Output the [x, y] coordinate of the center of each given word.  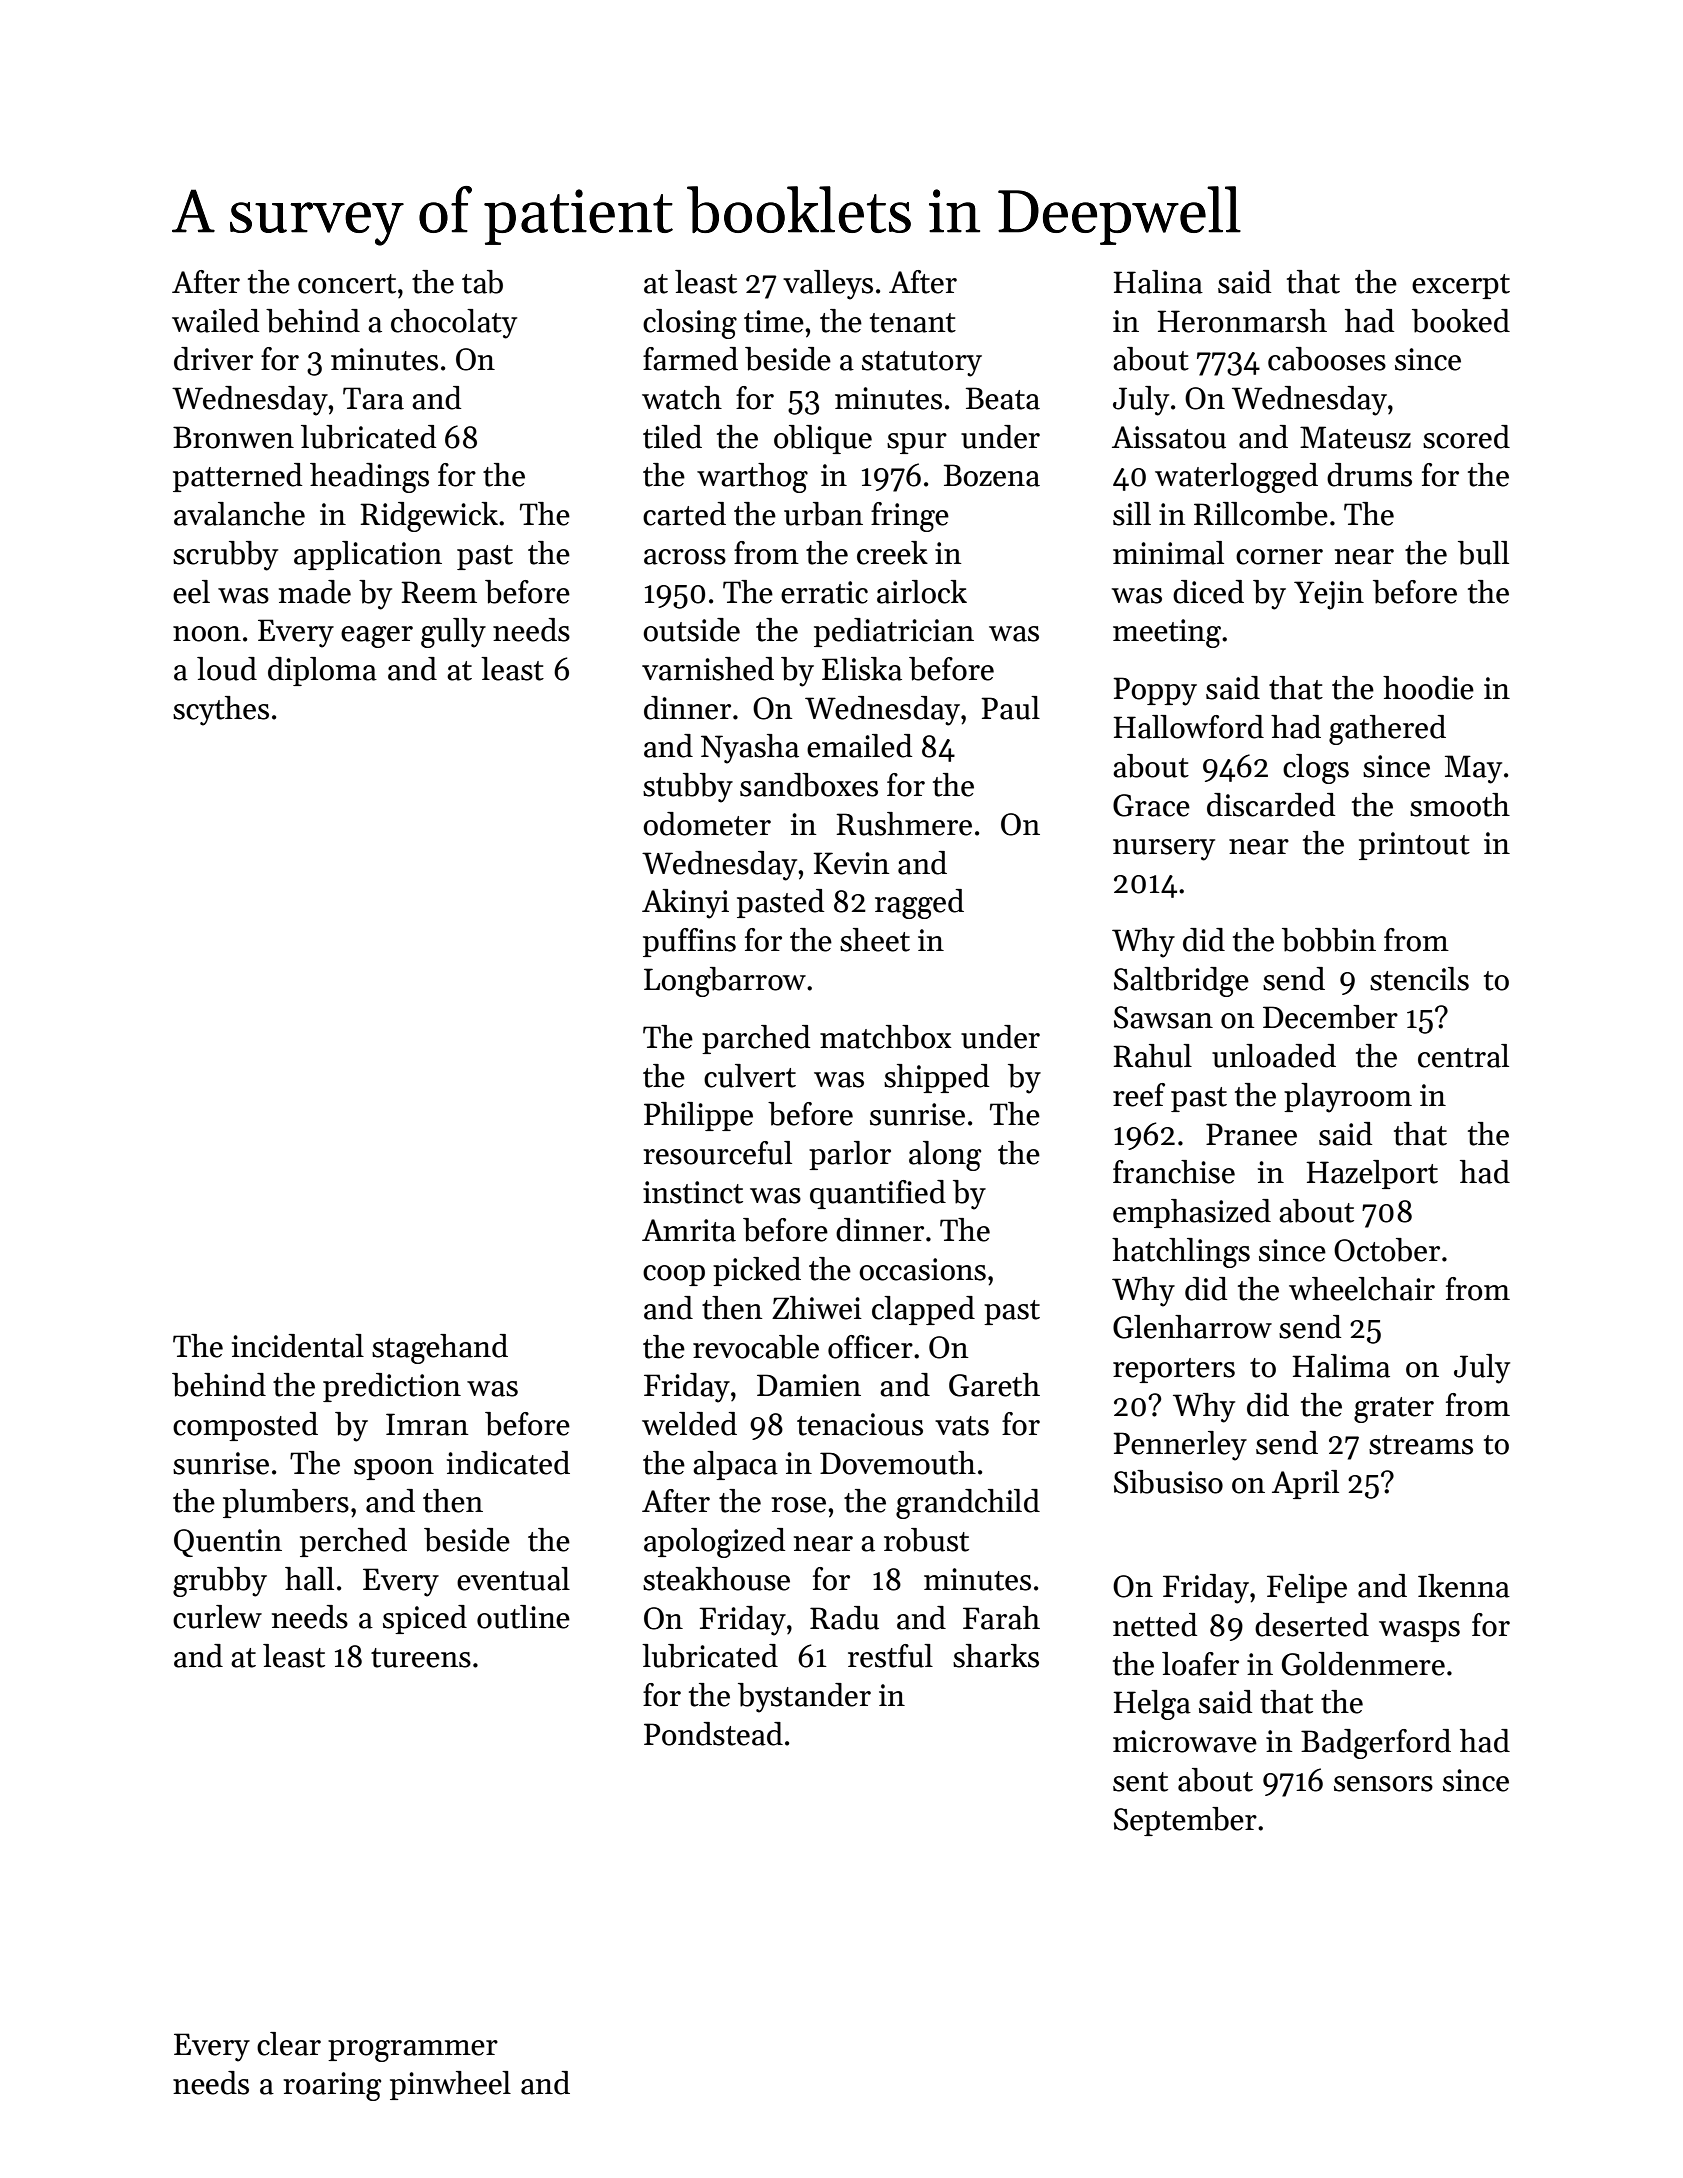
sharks [996, 1656]
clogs [1316, 769]
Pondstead [713, 1734]
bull [1483, 553]
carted [684, 514]
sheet [875, 940]
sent [1140, 1782]
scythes [221, 711]
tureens [421, 1658]
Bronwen [233, 437]
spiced [425, 1619]
